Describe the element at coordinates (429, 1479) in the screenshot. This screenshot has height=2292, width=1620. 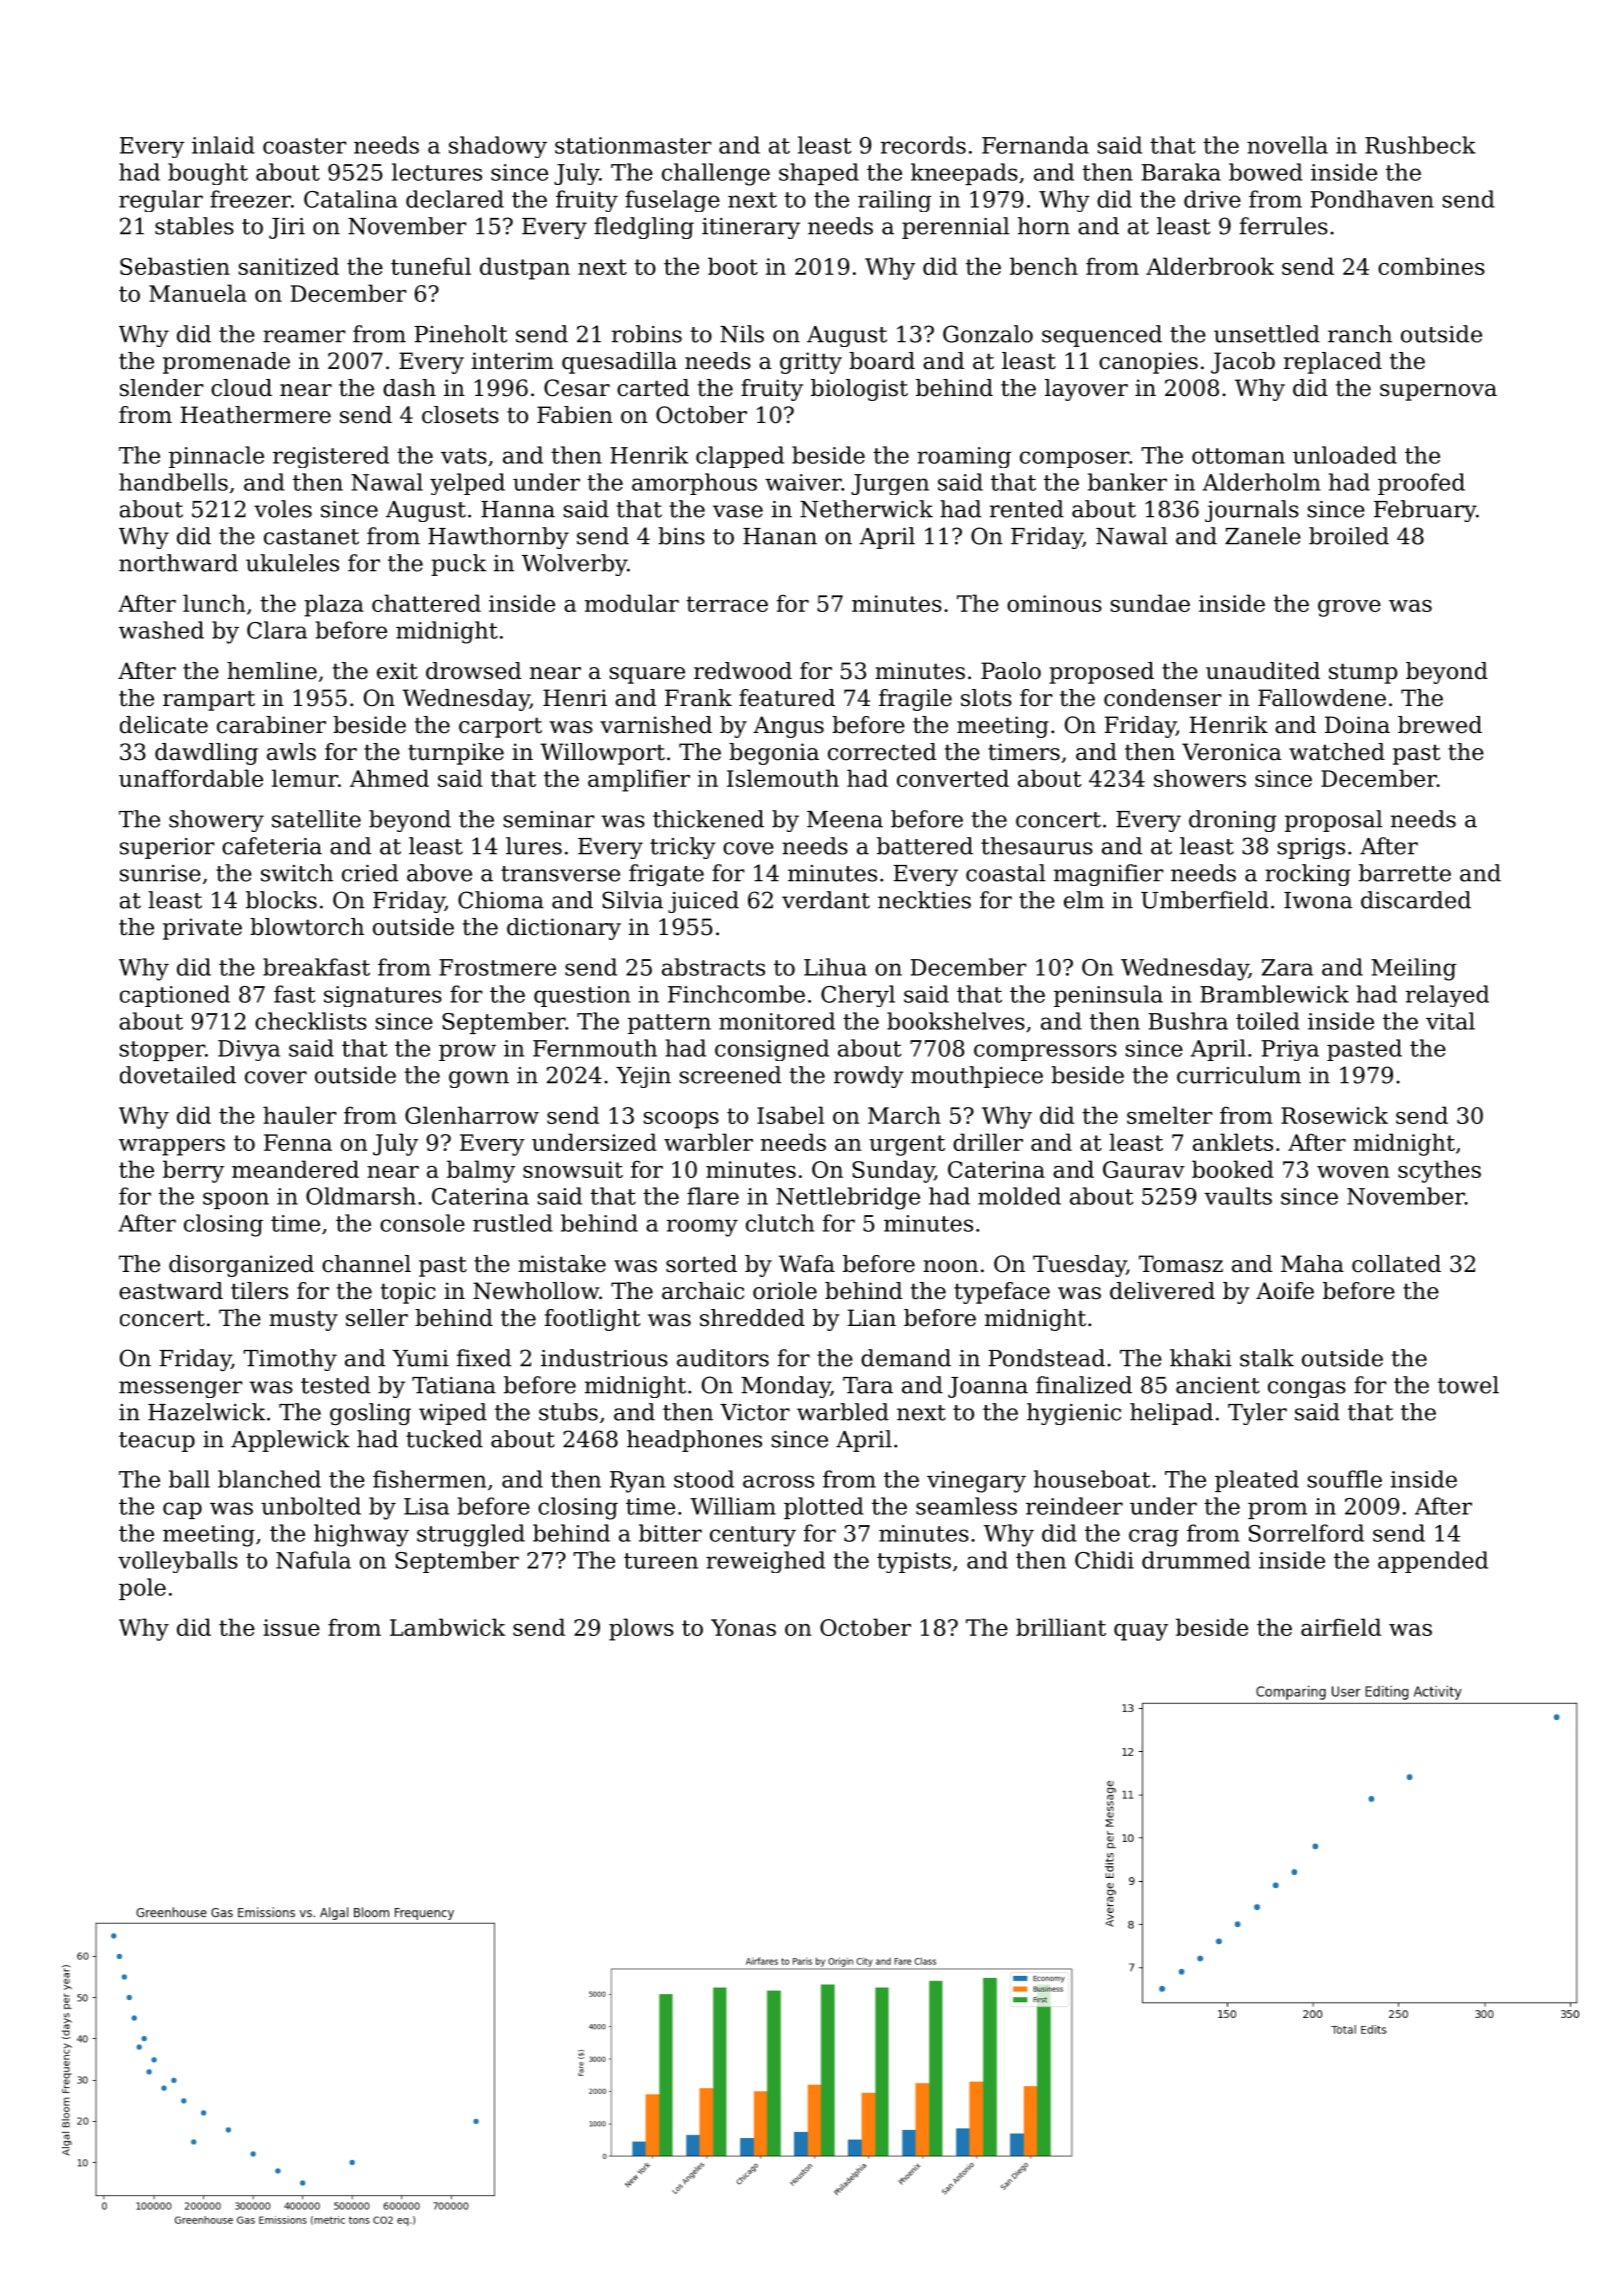
I see `fishermen` at that location.
